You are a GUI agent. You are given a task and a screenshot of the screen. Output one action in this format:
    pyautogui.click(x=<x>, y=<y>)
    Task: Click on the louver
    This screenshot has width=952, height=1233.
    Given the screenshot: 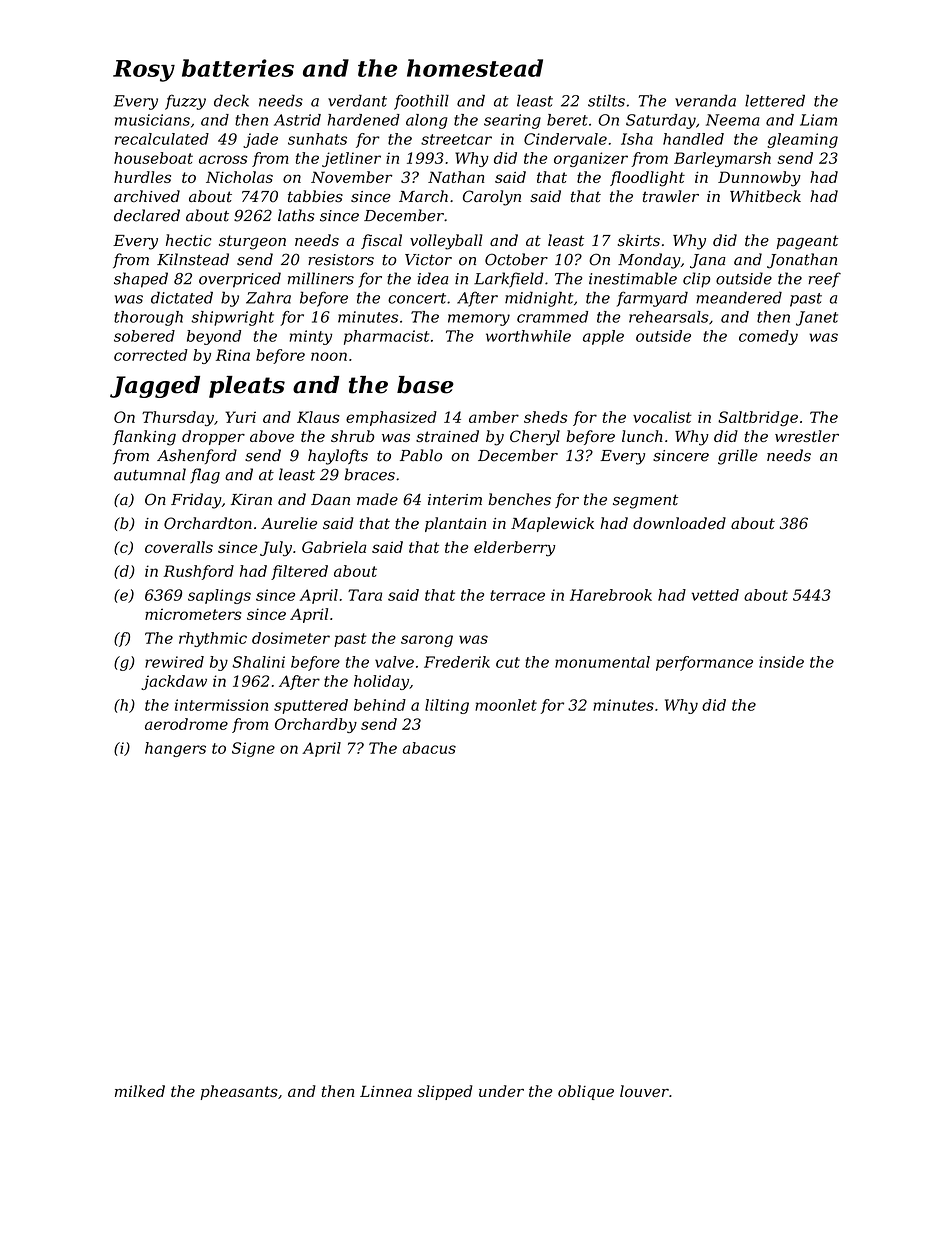 What is the action you would take?
    pyautogui.click(x=644, y=1091)
